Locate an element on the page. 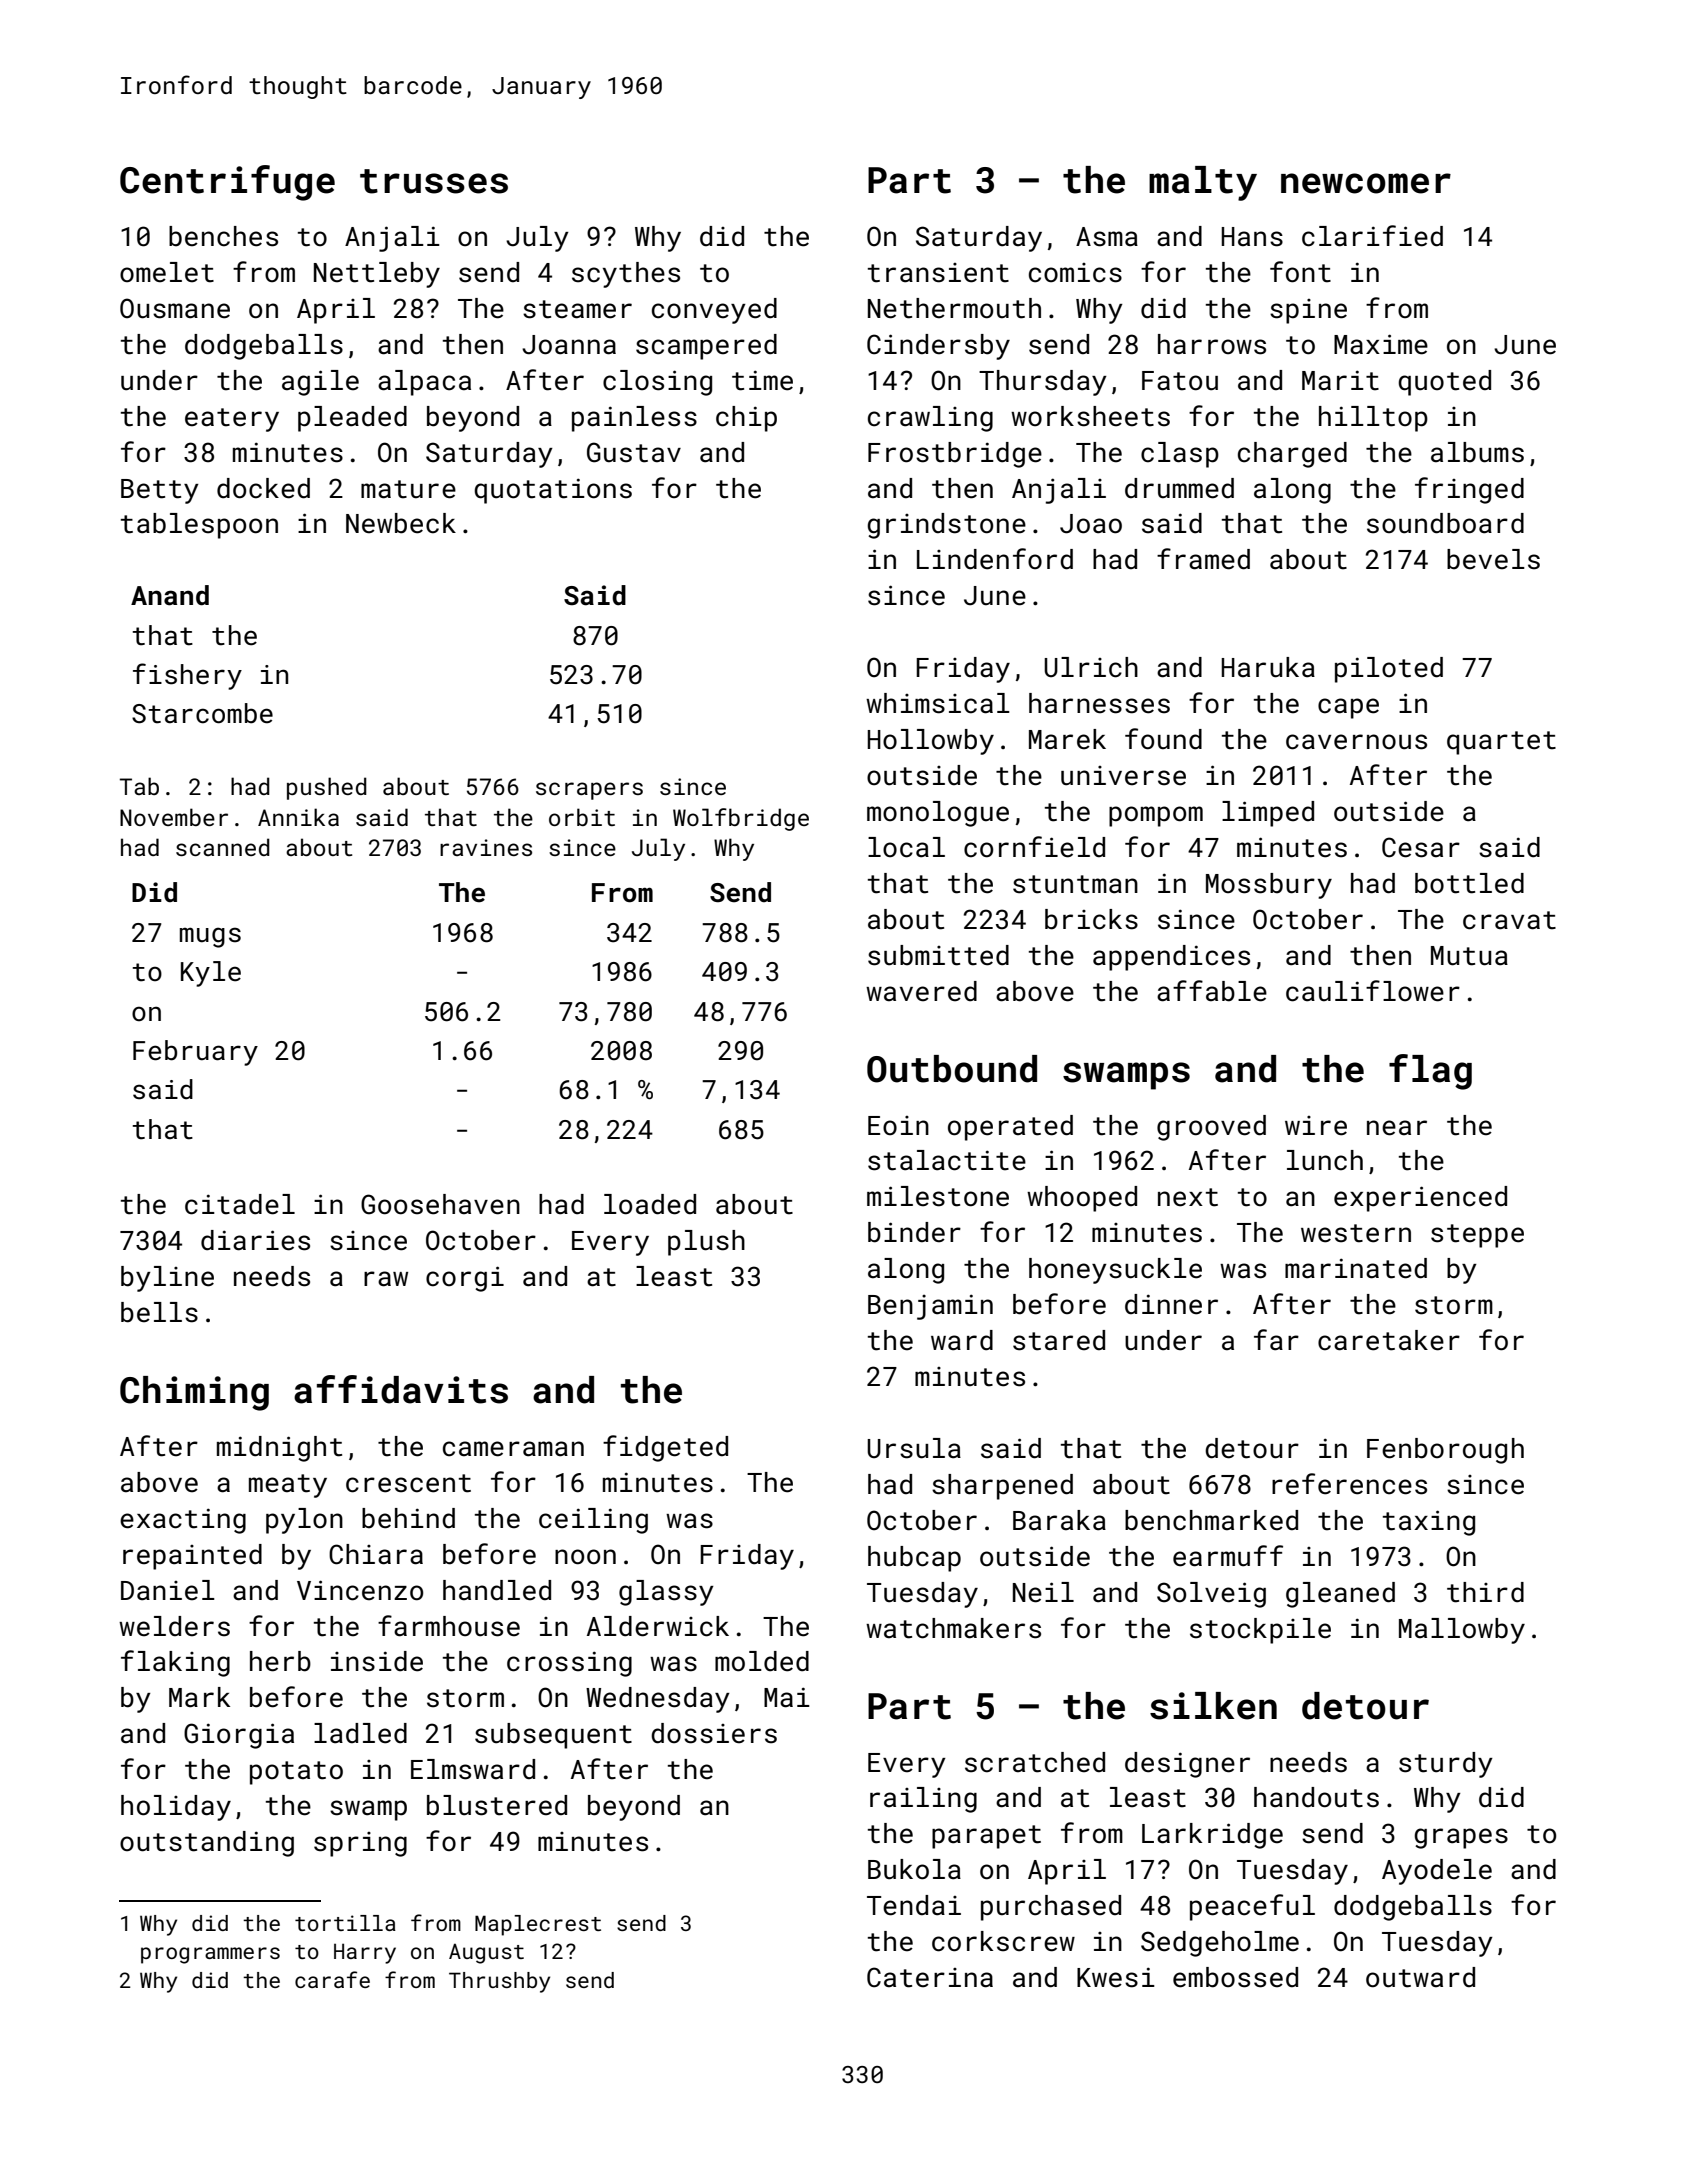 This image has width=1683, height=2178. Caterina is located at coordinates (930, 1977).
